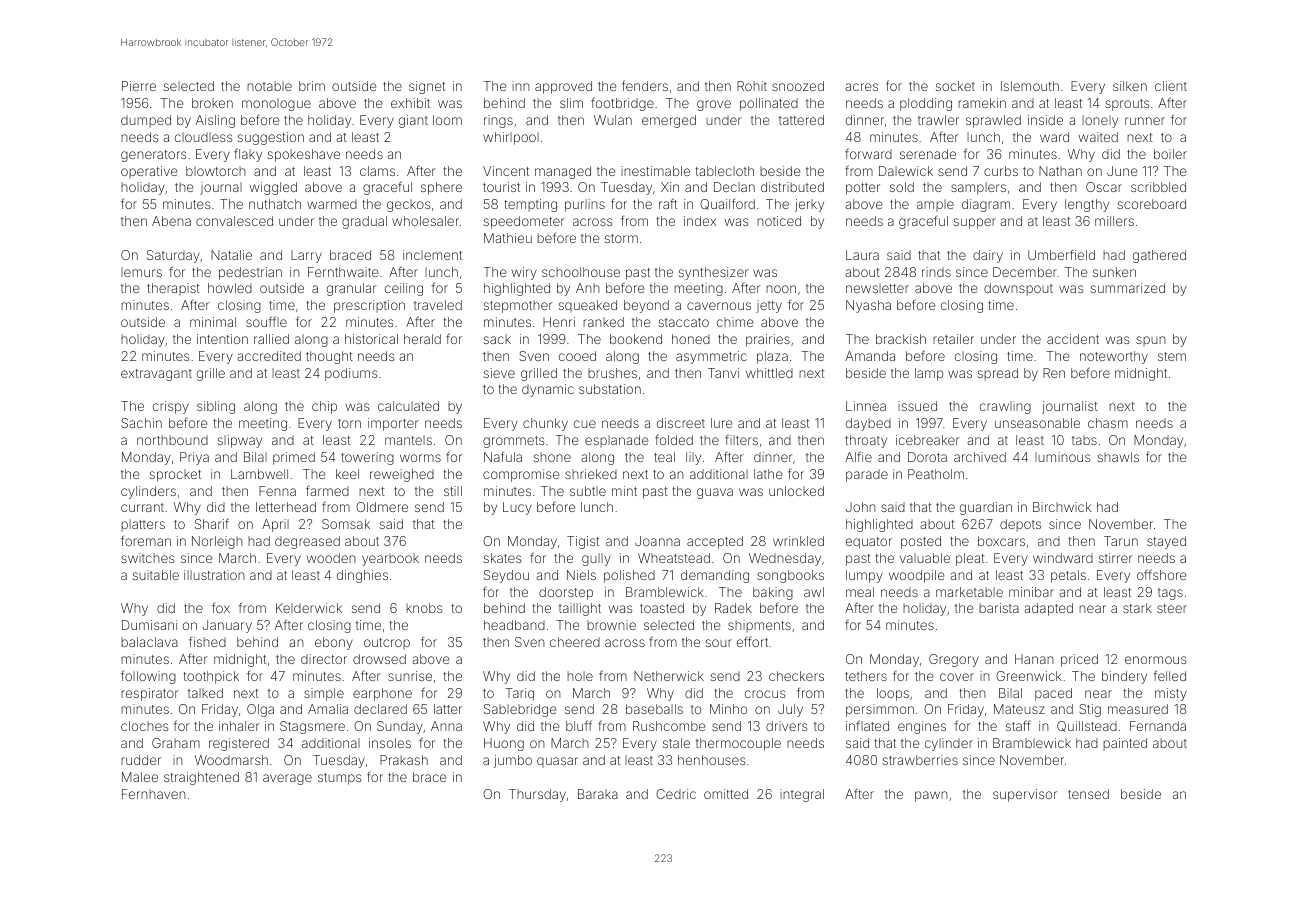 Image resolution: width=1308 pixels, height=924 pixels. What do you see at coordinates (938, 120) in the image?
I see `trawler` at bounding box center [938, 120].
